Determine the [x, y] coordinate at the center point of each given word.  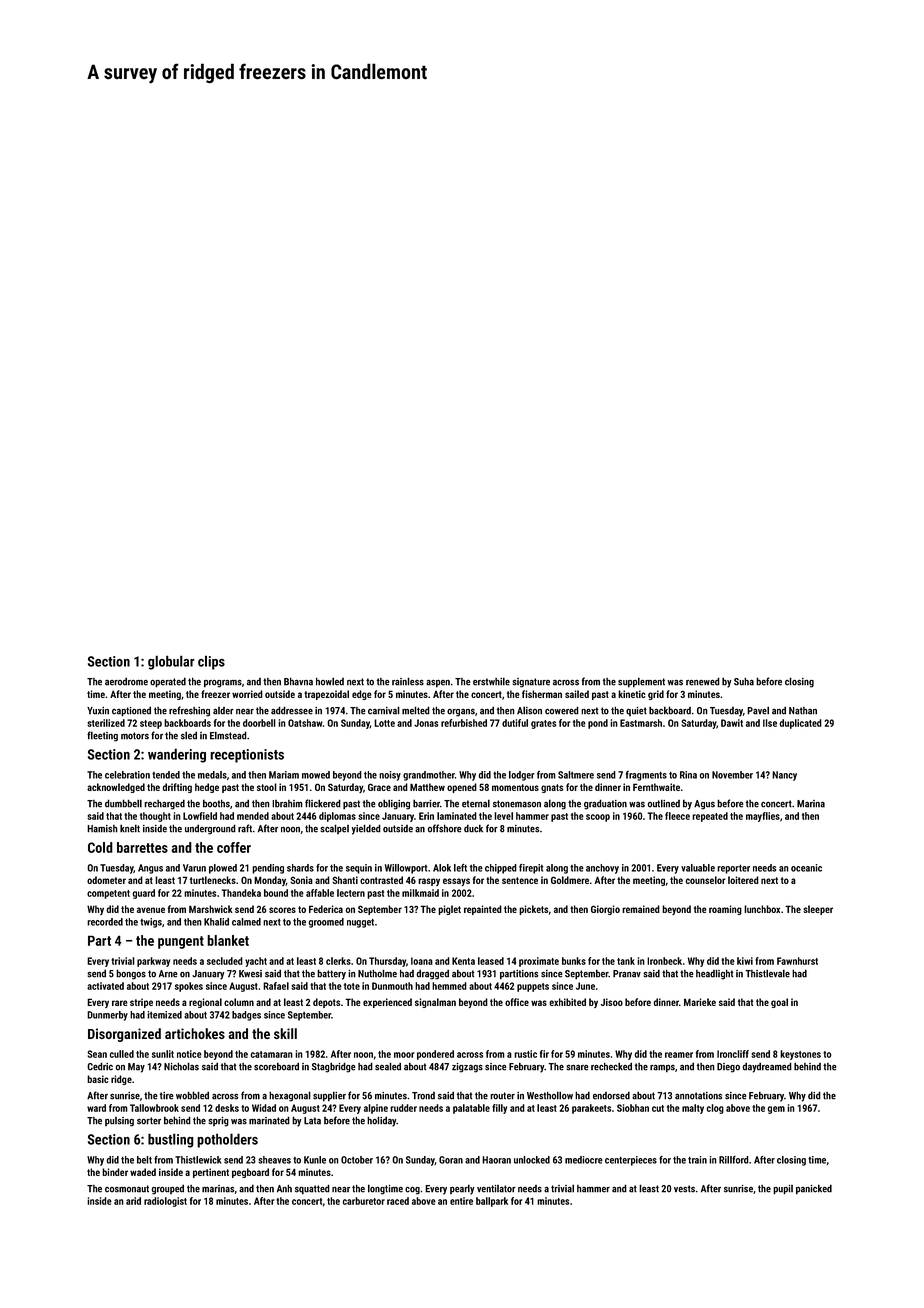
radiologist [165, 1202]
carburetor [364, 1201]
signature [531, 683]
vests [684, 1189]
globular [171, 662]
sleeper [818, 910]
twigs [151, 923]
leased [491, 961]
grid [656, 695]
